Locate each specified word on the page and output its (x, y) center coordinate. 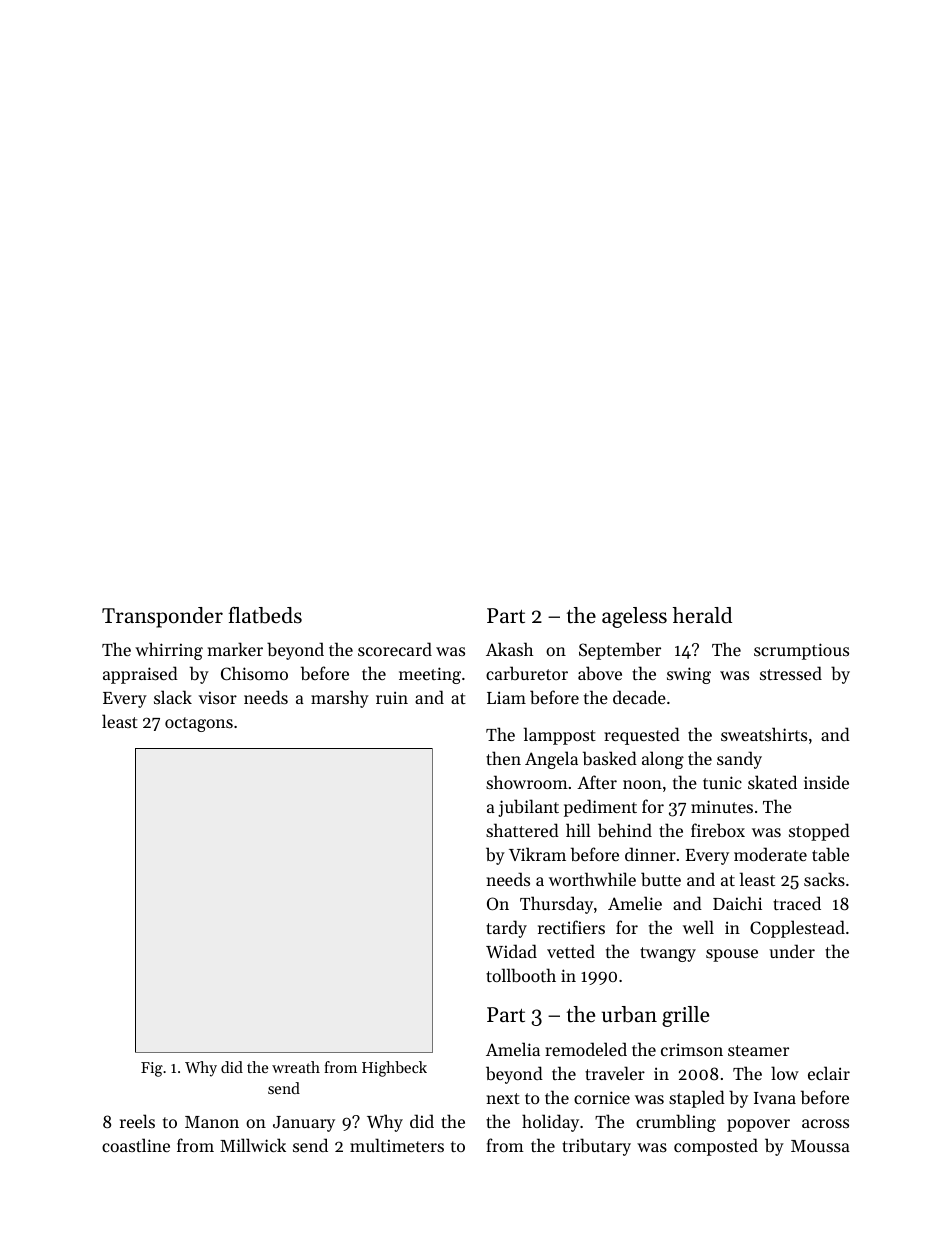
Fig (152, 1069)
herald (702, 615)
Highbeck (394, 1069)
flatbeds (265, 615)
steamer (758, 1050)
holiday (550, 1123)
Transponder (162, 617)
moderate (770, 854)
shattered (522, 830)
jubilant (528, 808)
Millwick (253, 1145)
